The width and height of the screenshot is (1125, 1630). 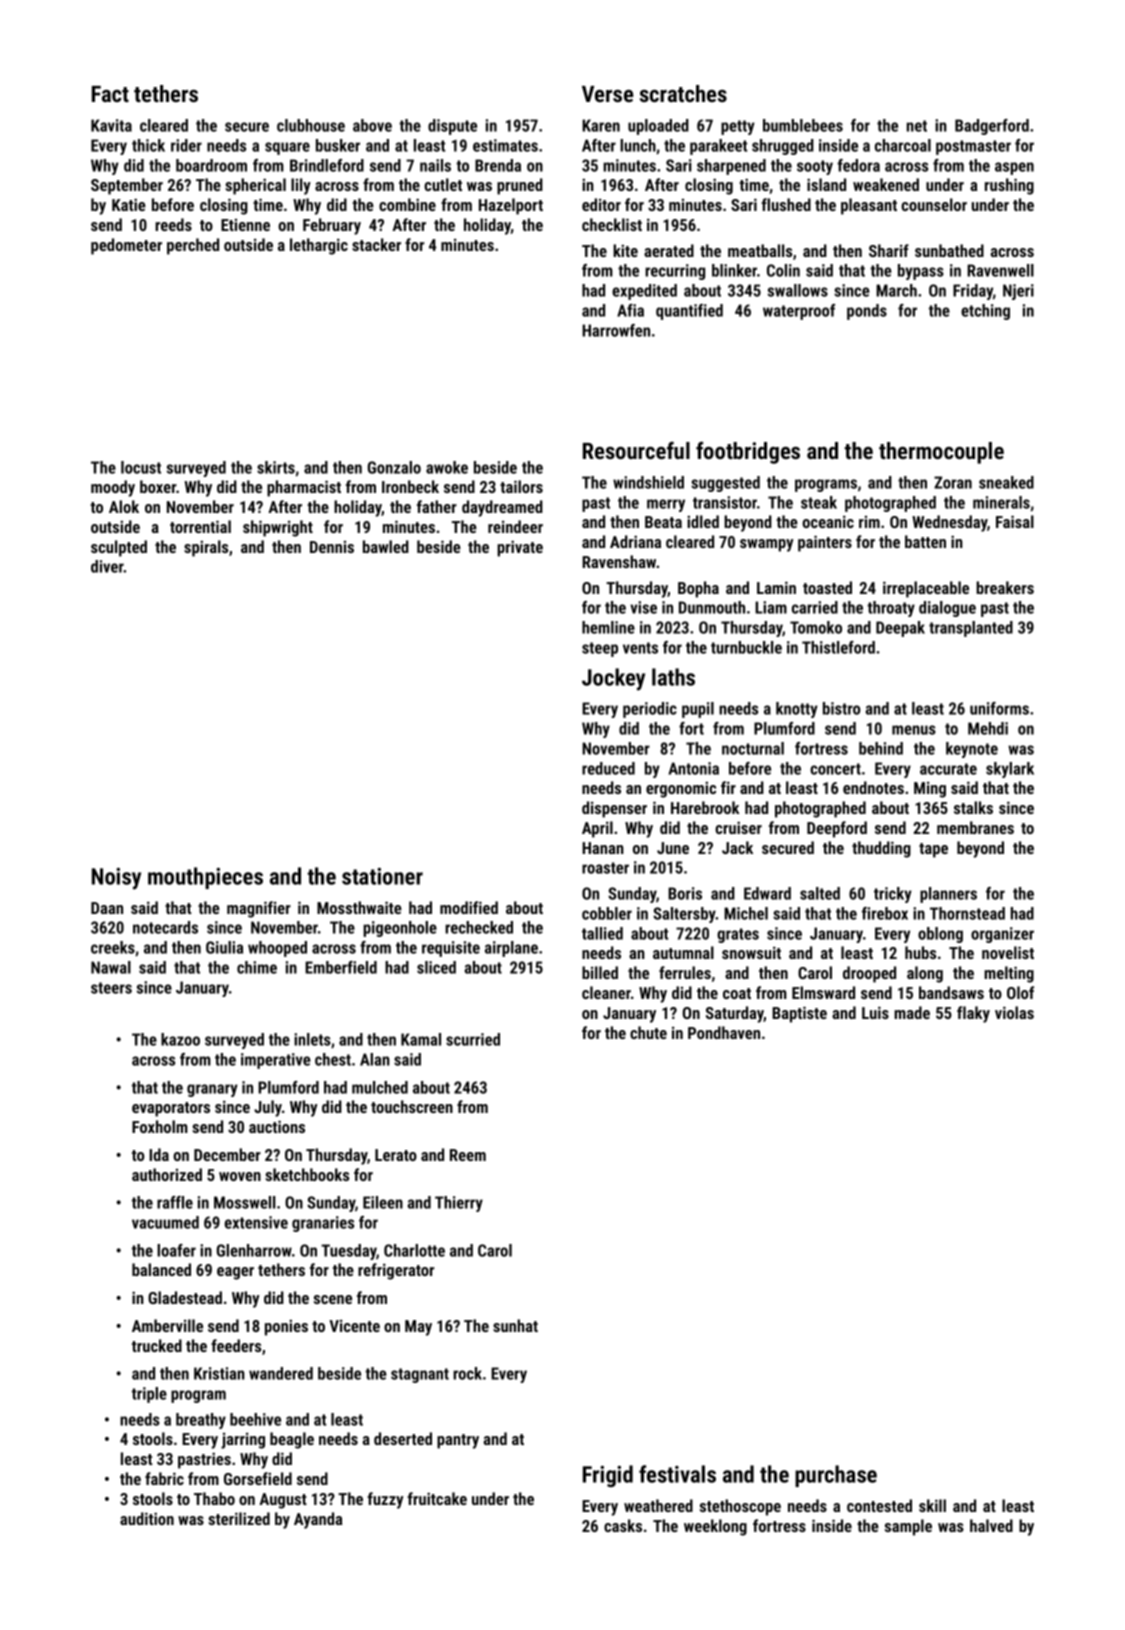 What do you see at coordinates (311, 125) in the screenshot?
I see `clubhouse` at bounding box center [311, 125].
